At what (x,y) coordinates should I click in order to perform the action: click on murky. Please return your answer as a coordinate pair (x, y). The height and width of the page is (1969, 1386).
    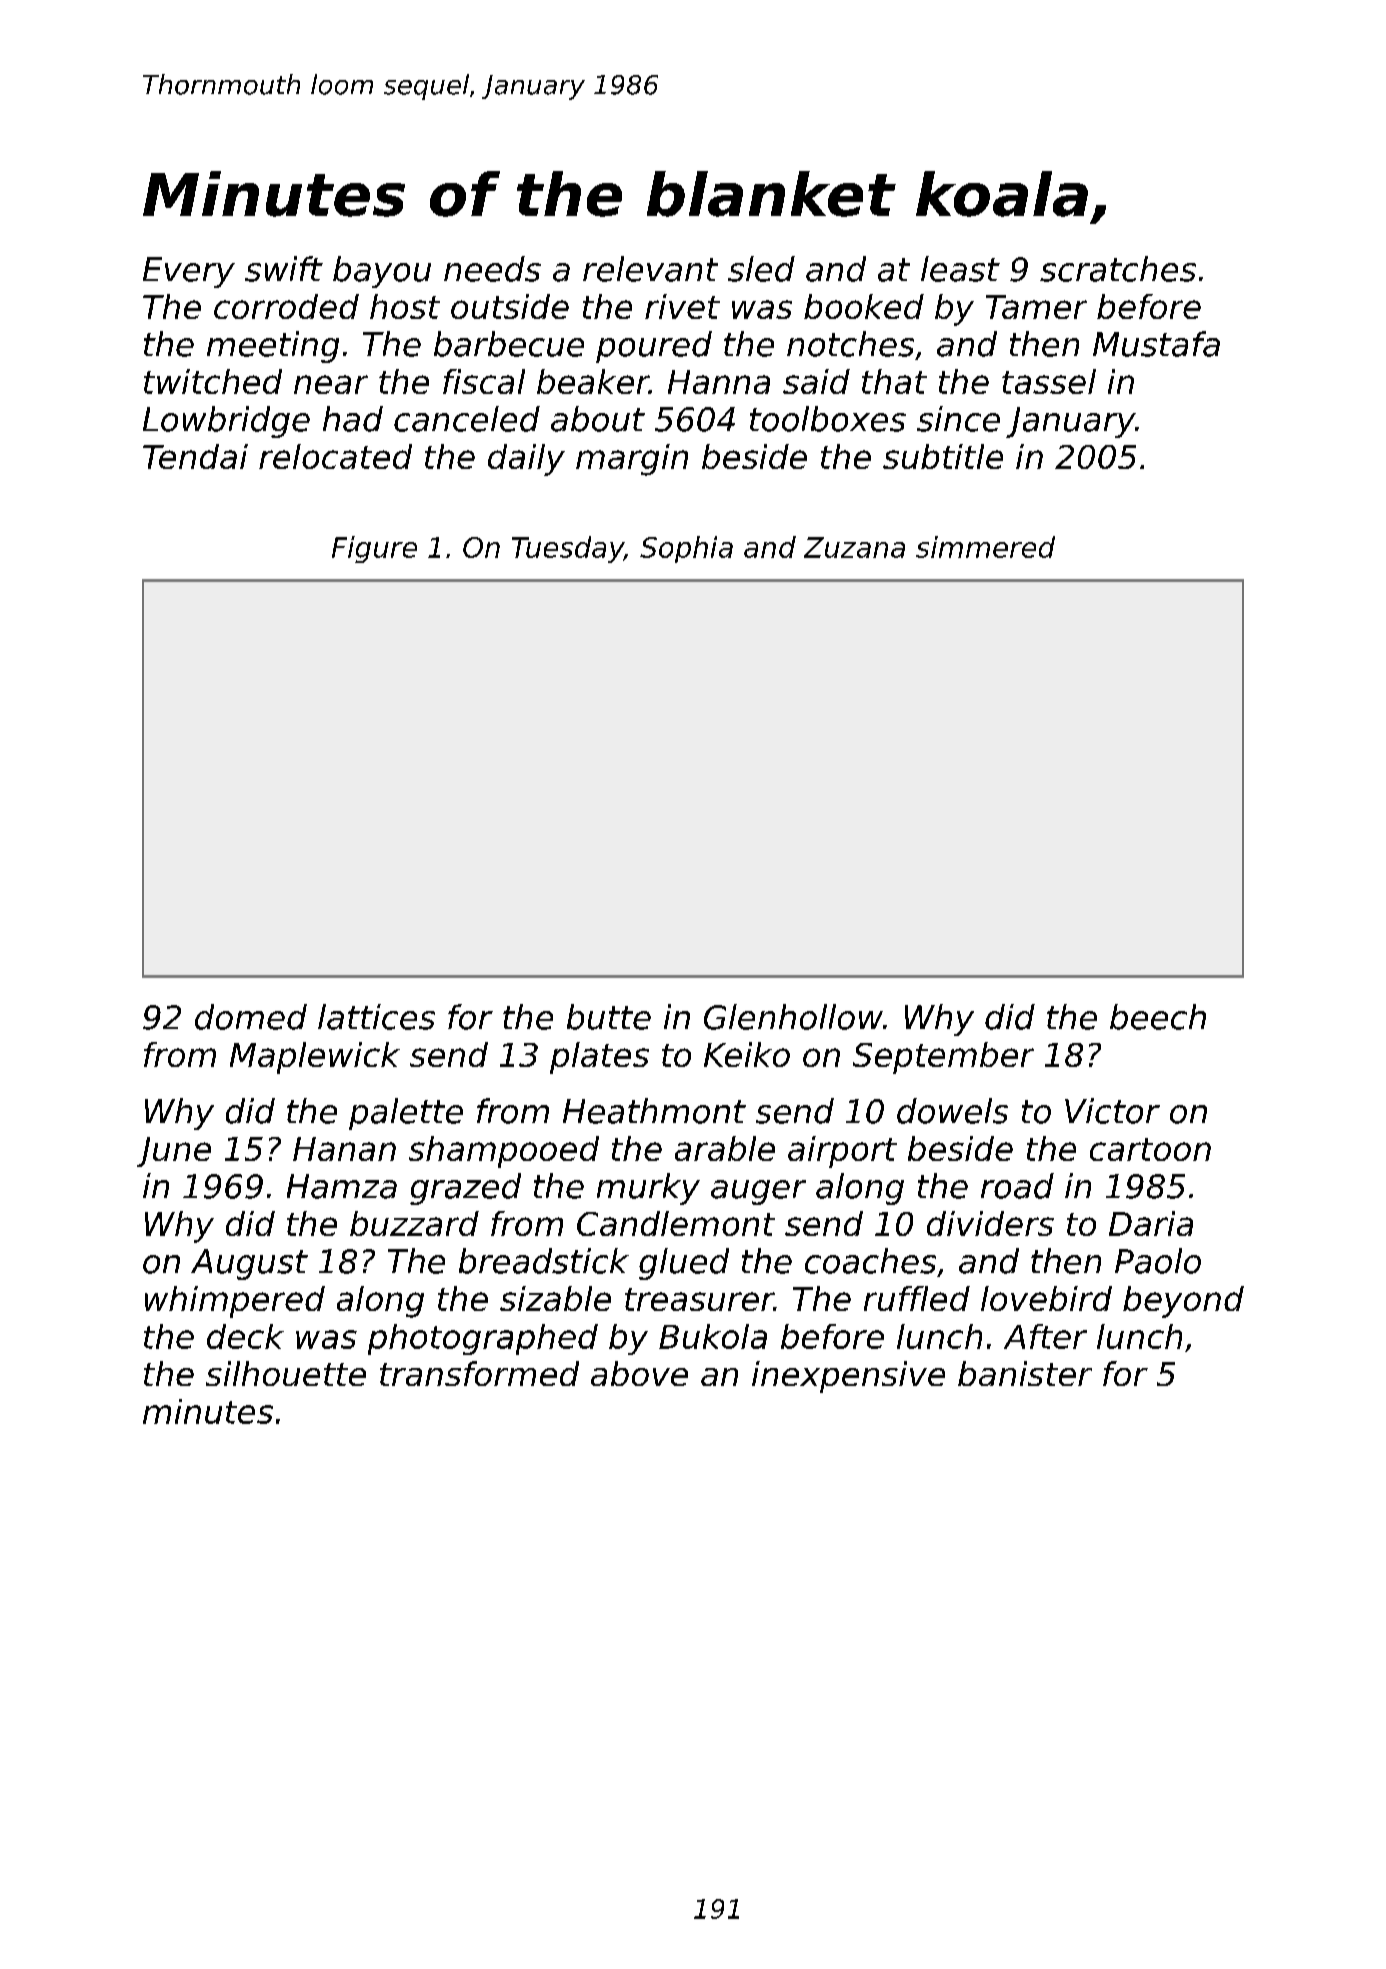
    Looking at the image, I should click on (648, 1189).
